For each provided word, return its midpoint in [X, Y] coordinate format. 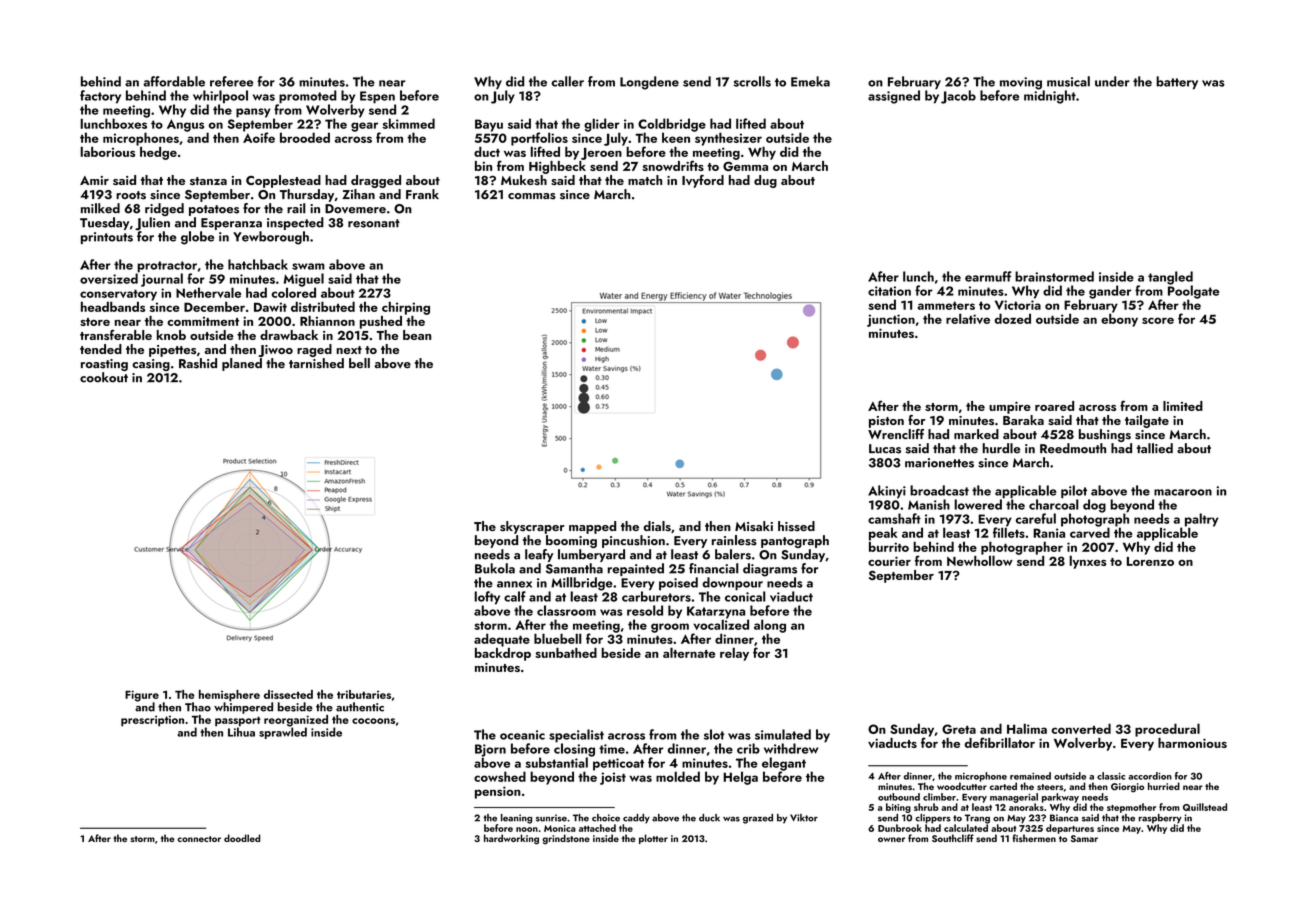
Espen [377, 97]
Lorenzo [1150, 561]
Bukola [495, 568]
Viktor [804, 818]
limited [1183, 406]
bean [417, 335]
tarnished [316, 363]
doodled [242, 838]
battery [1177, 82]
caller [567, 81]
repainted [636, 569]
